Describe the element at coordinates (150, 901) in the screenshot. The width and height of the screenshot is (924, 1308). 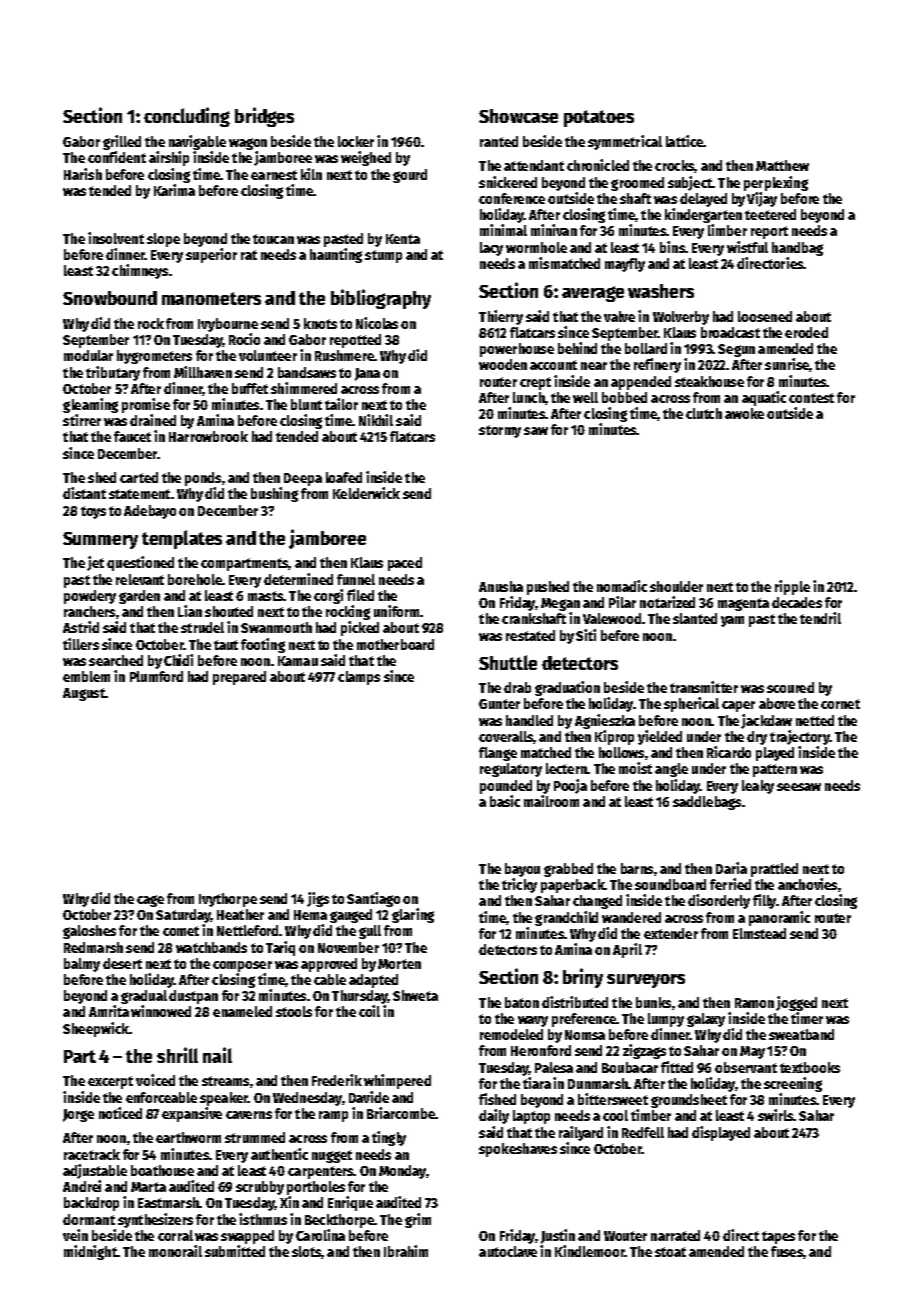
I see `cage` at that location.
